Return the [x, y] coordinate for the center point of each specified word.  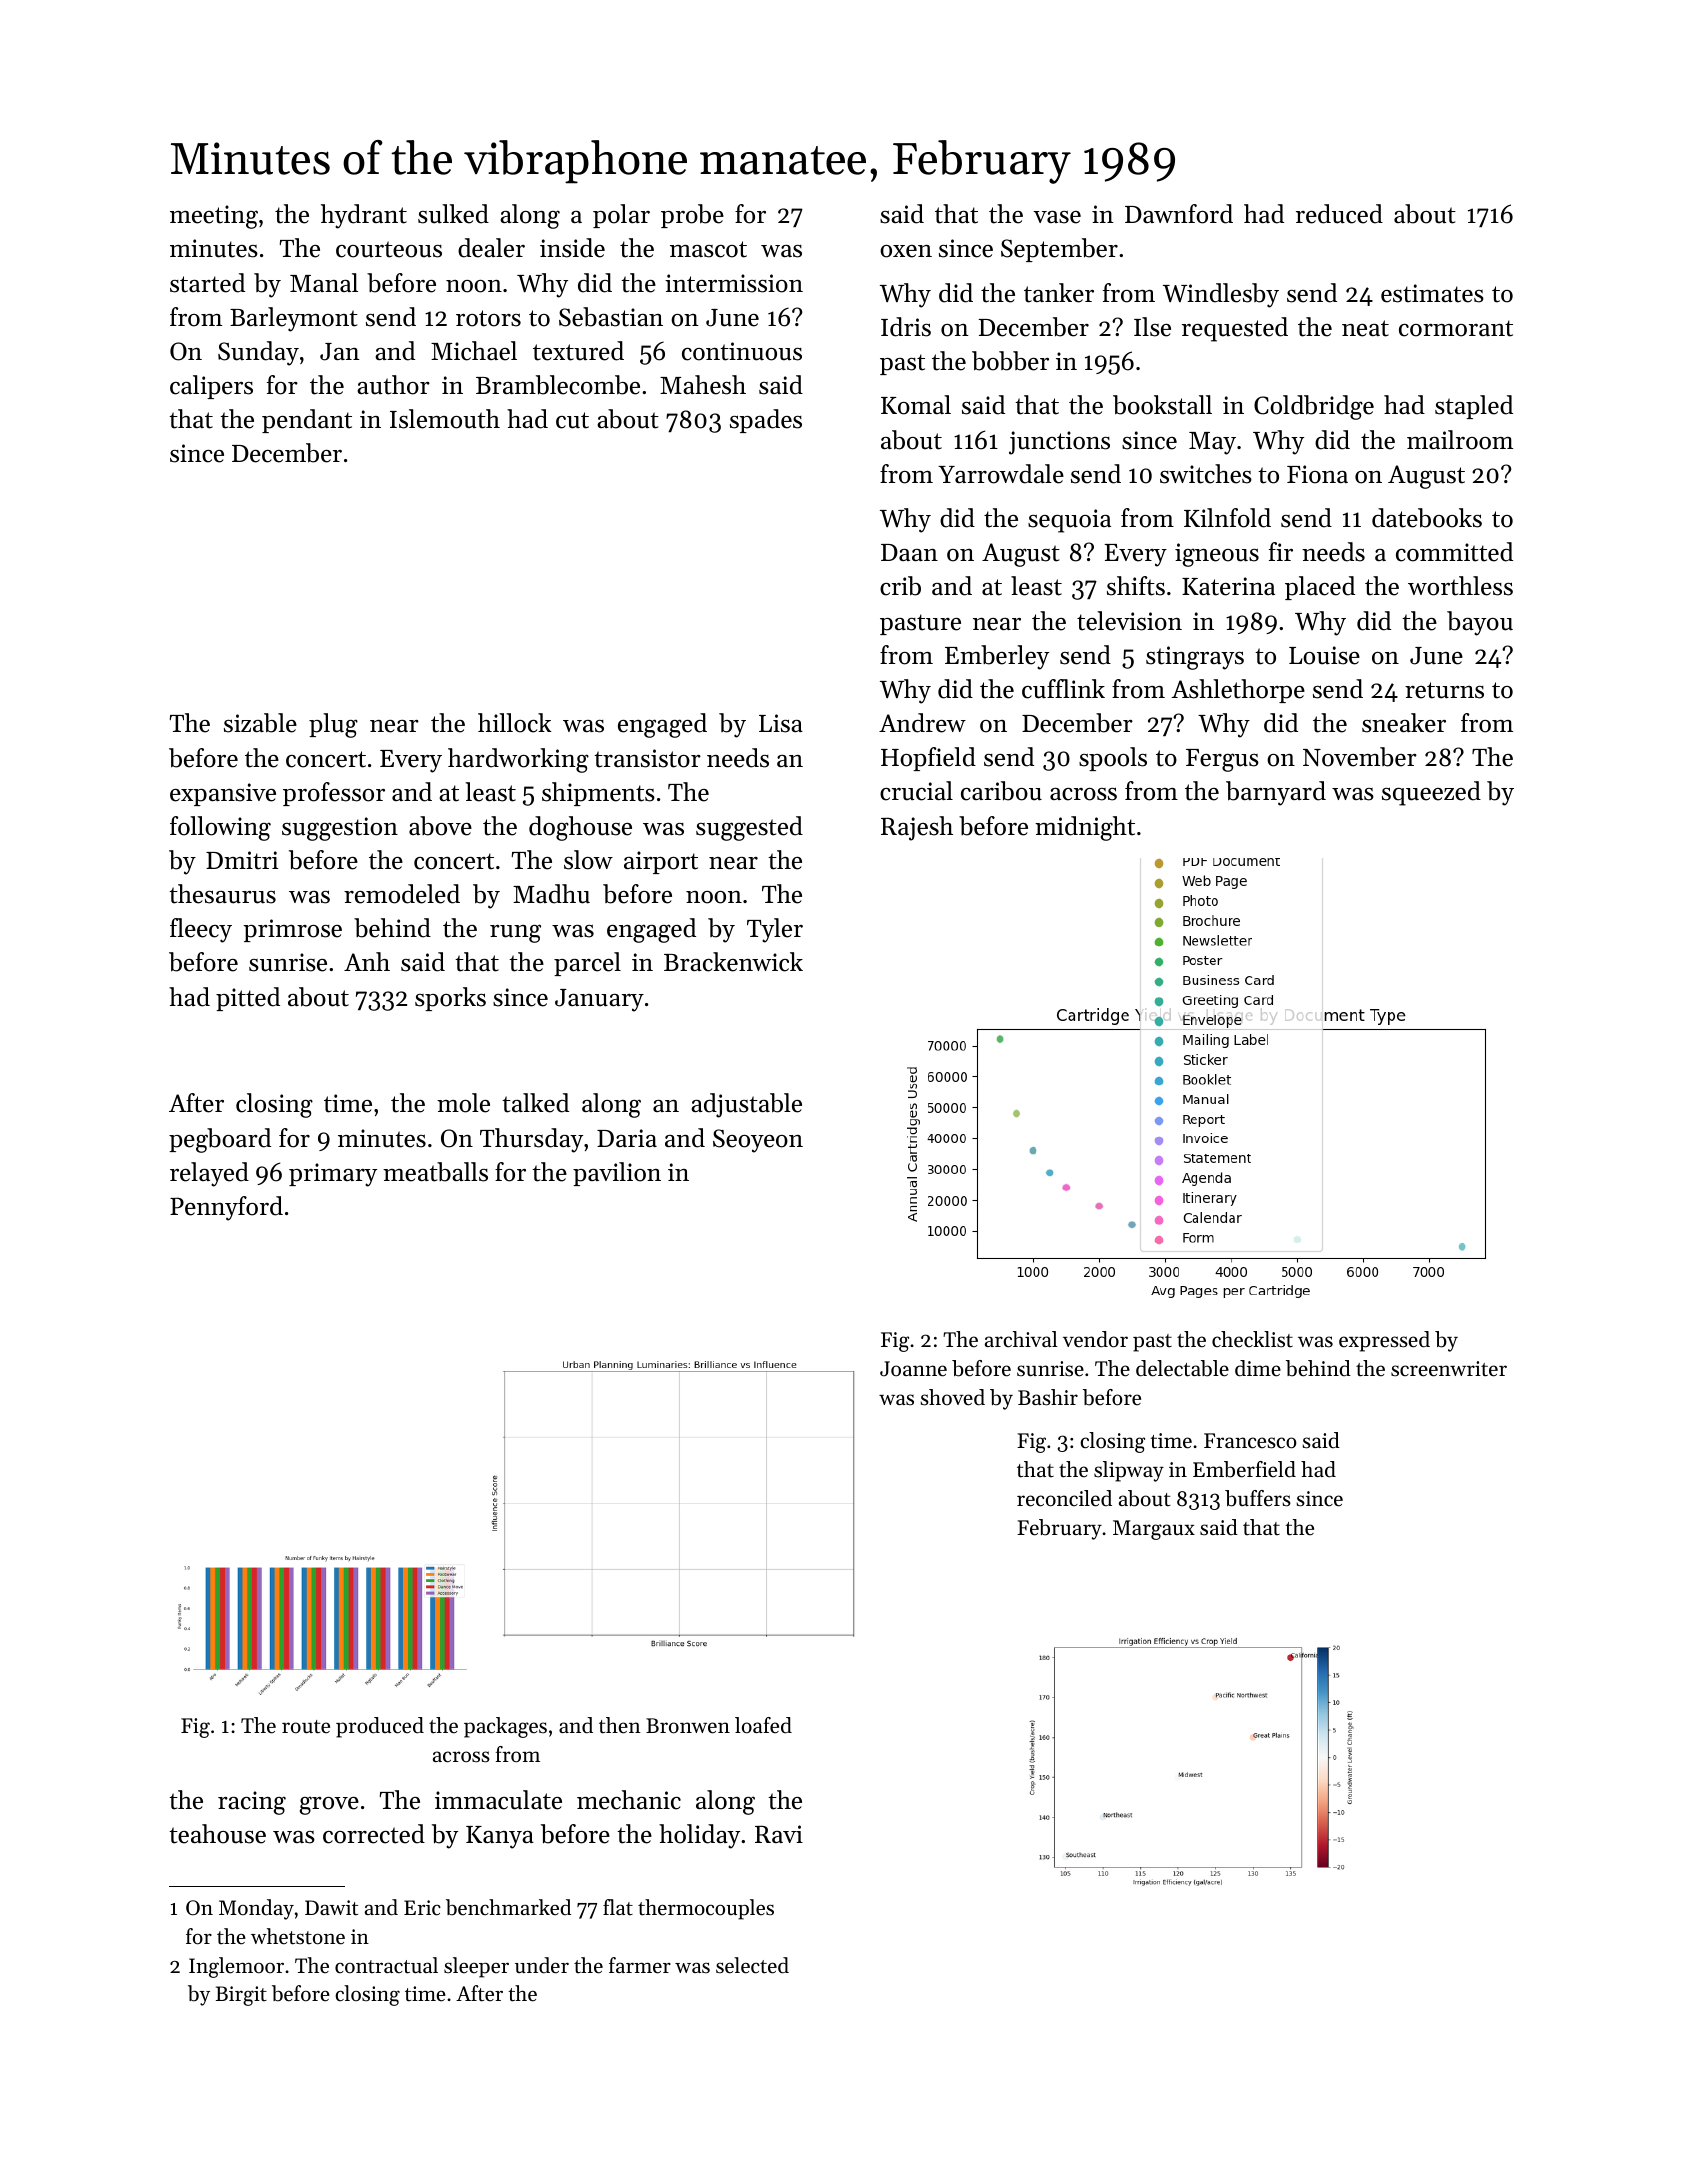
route [306, 1727]
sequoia [1069, 521]
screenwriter [1449, 1369]
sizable [260, 723]
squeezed [1431, 793]
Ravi [779, 1834]
